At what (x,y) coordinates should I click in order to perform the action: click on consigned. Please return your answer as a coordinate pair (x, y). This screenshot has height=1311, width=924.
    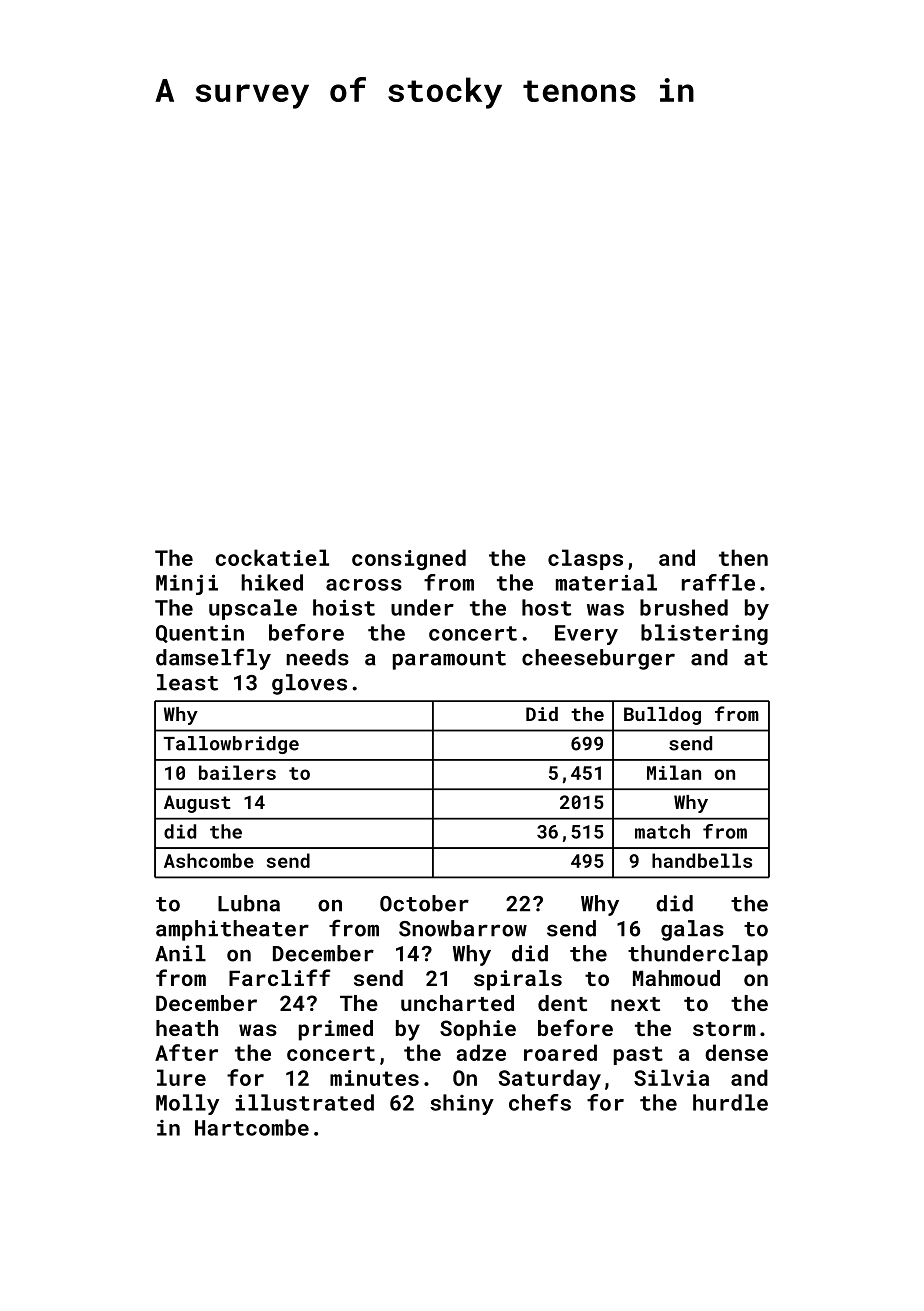
    Looking at the image, I should click on (409, 559).
